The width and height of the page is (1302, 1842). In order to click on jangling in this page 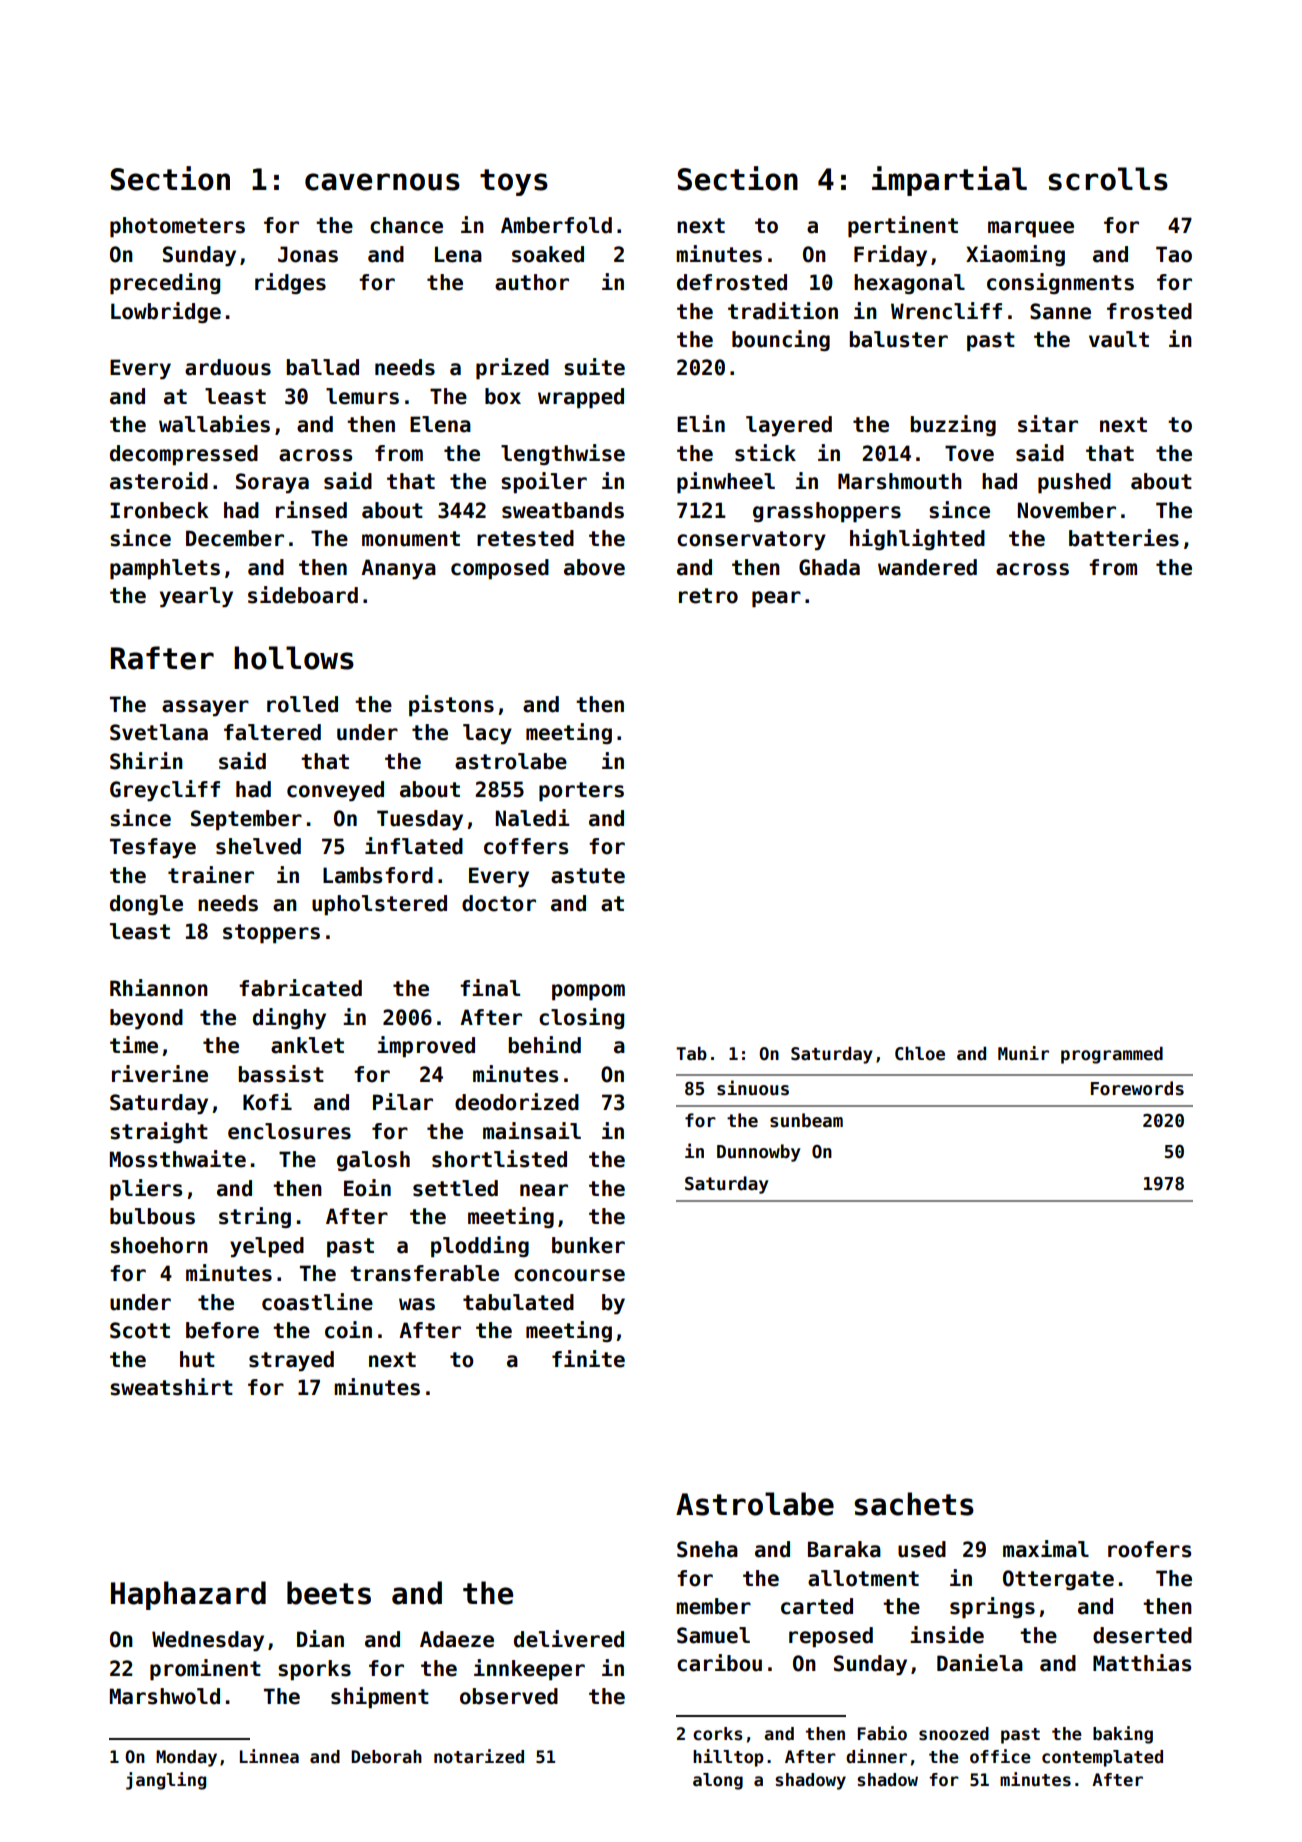, I will do `click(166, 1781)`.
